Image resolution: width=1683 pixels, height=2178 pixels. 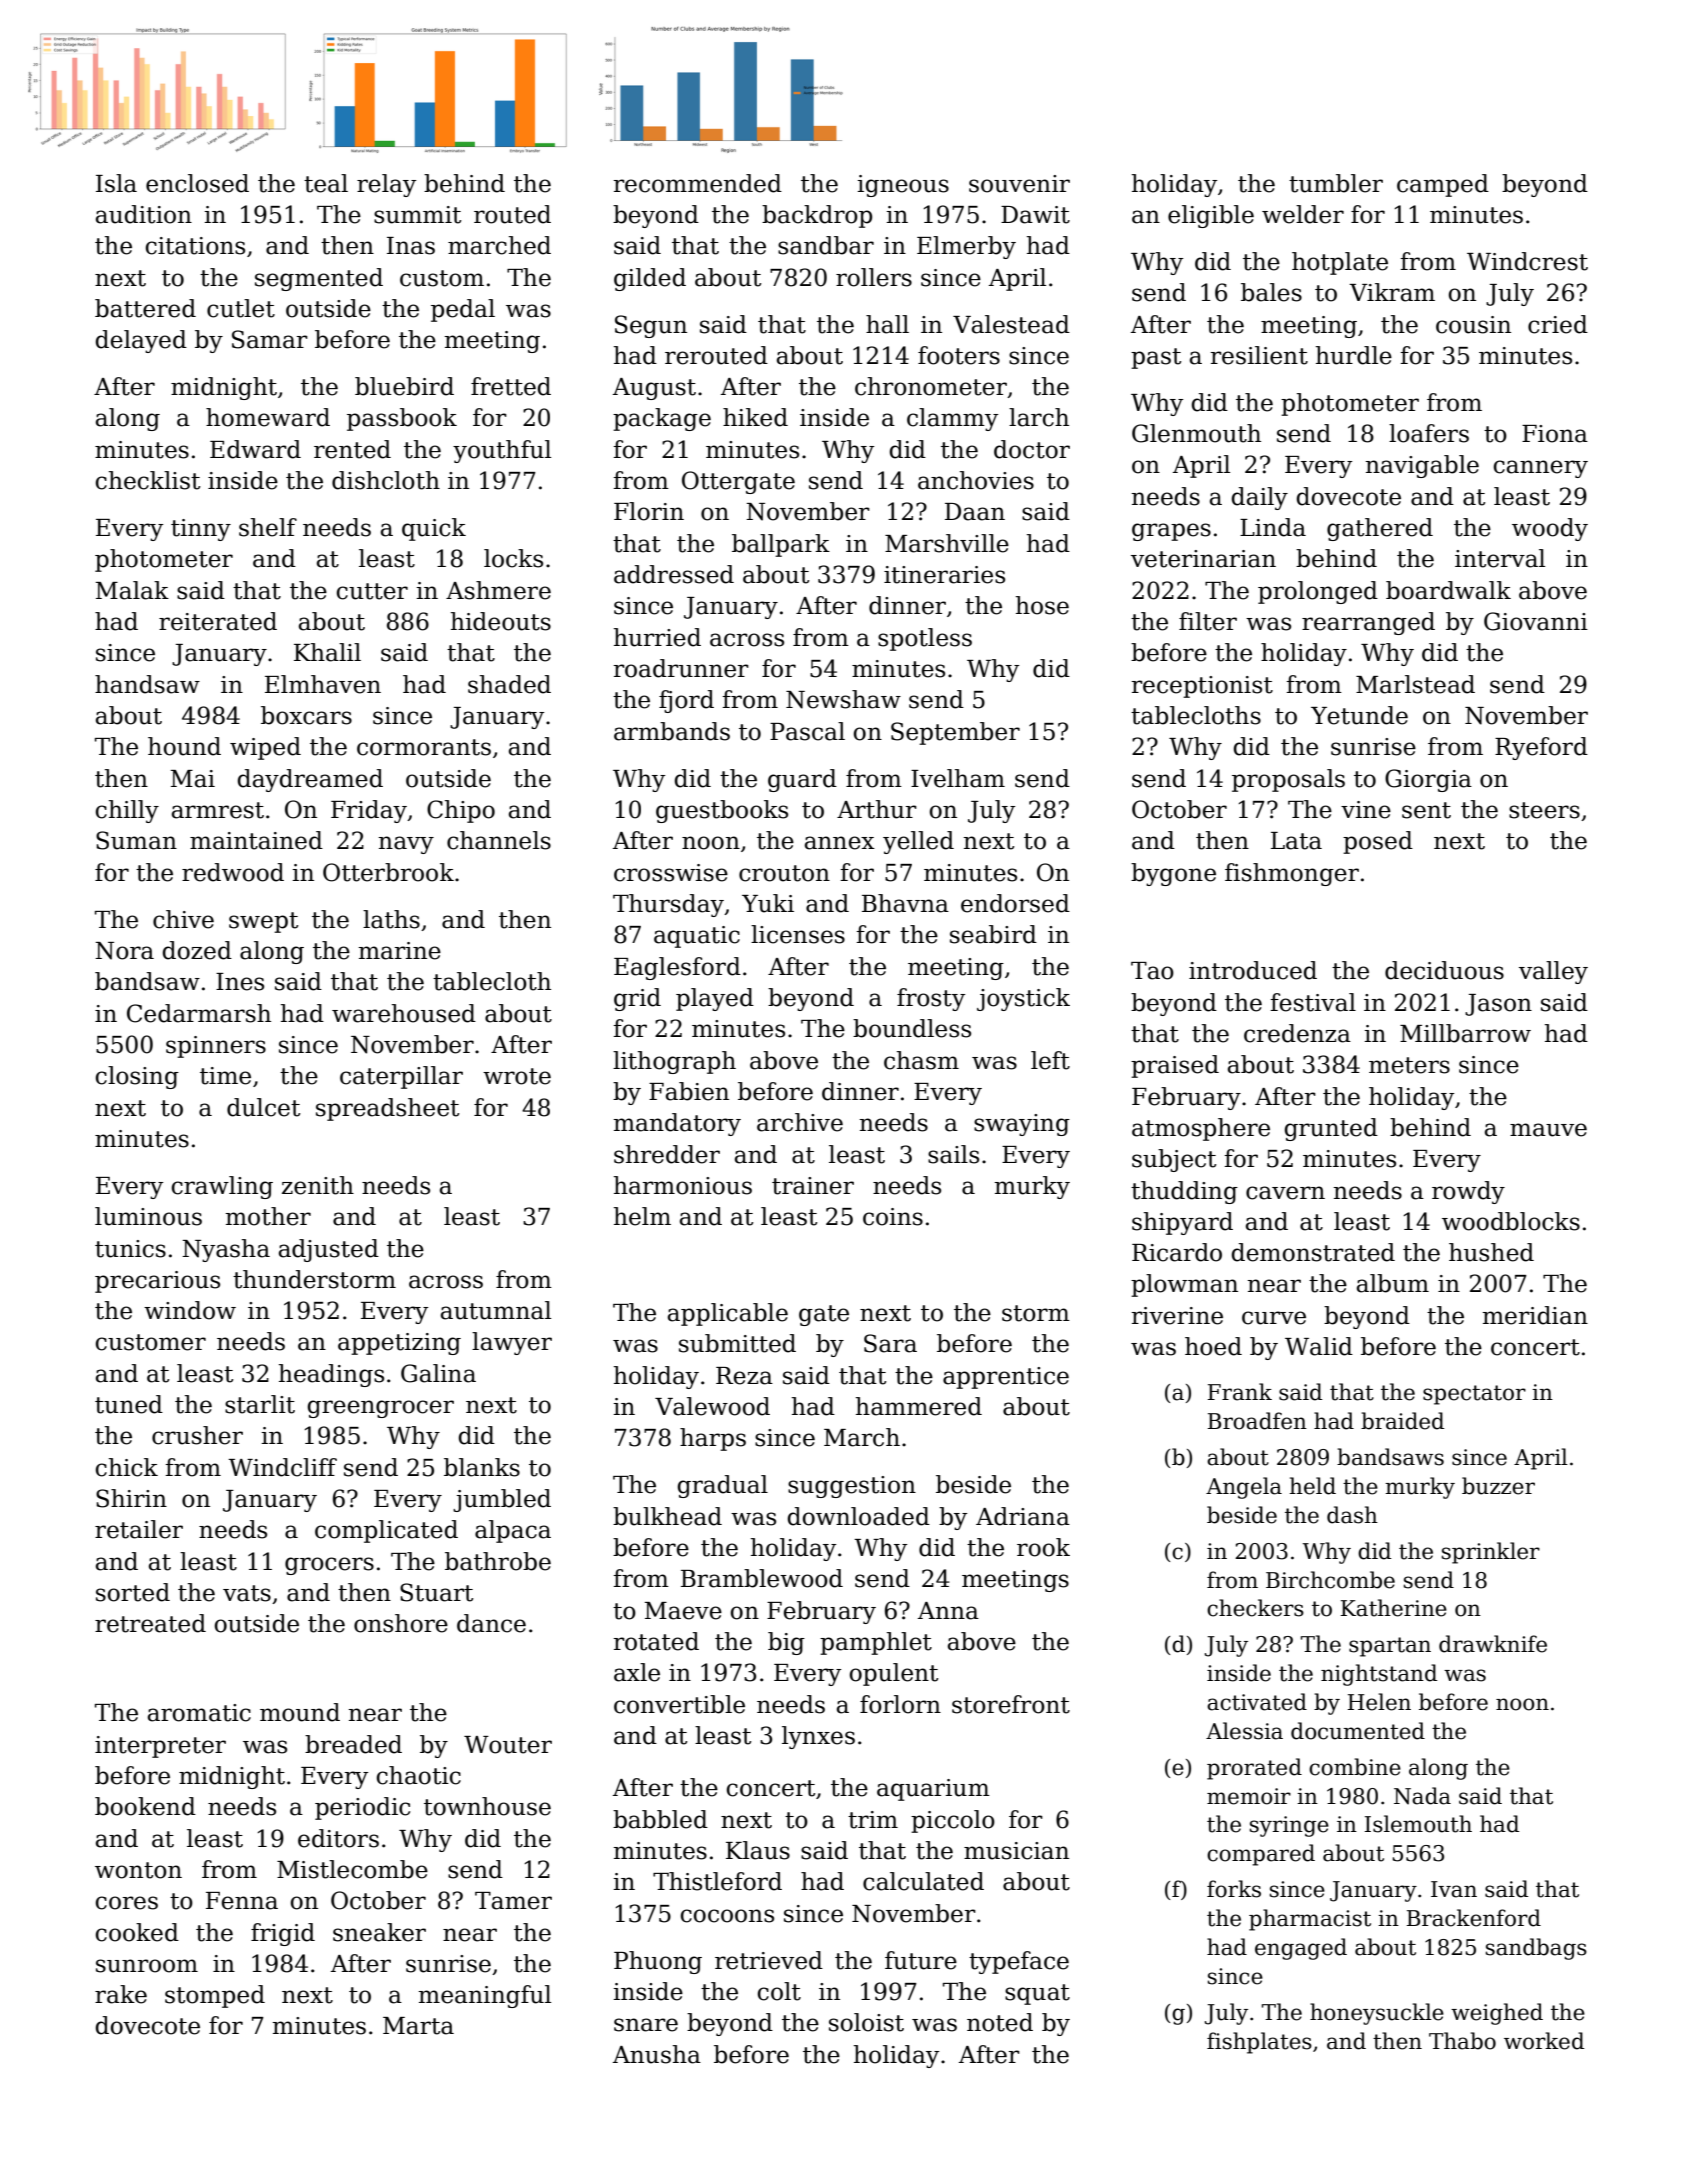 I want to click on wonton, so click(x=138, y=1870).
